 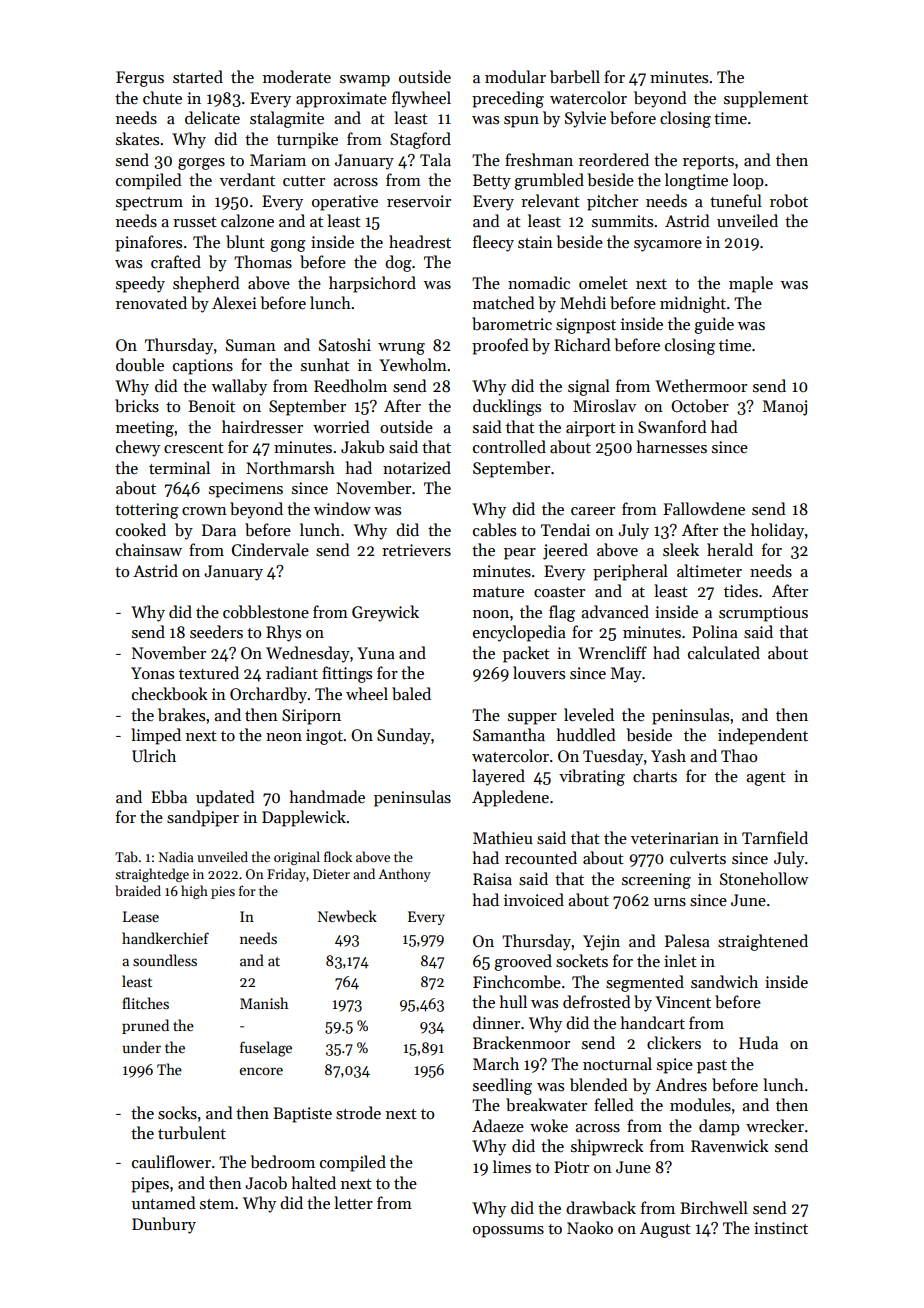 I want to click on scrumptious, so click(x=763, y=614).
